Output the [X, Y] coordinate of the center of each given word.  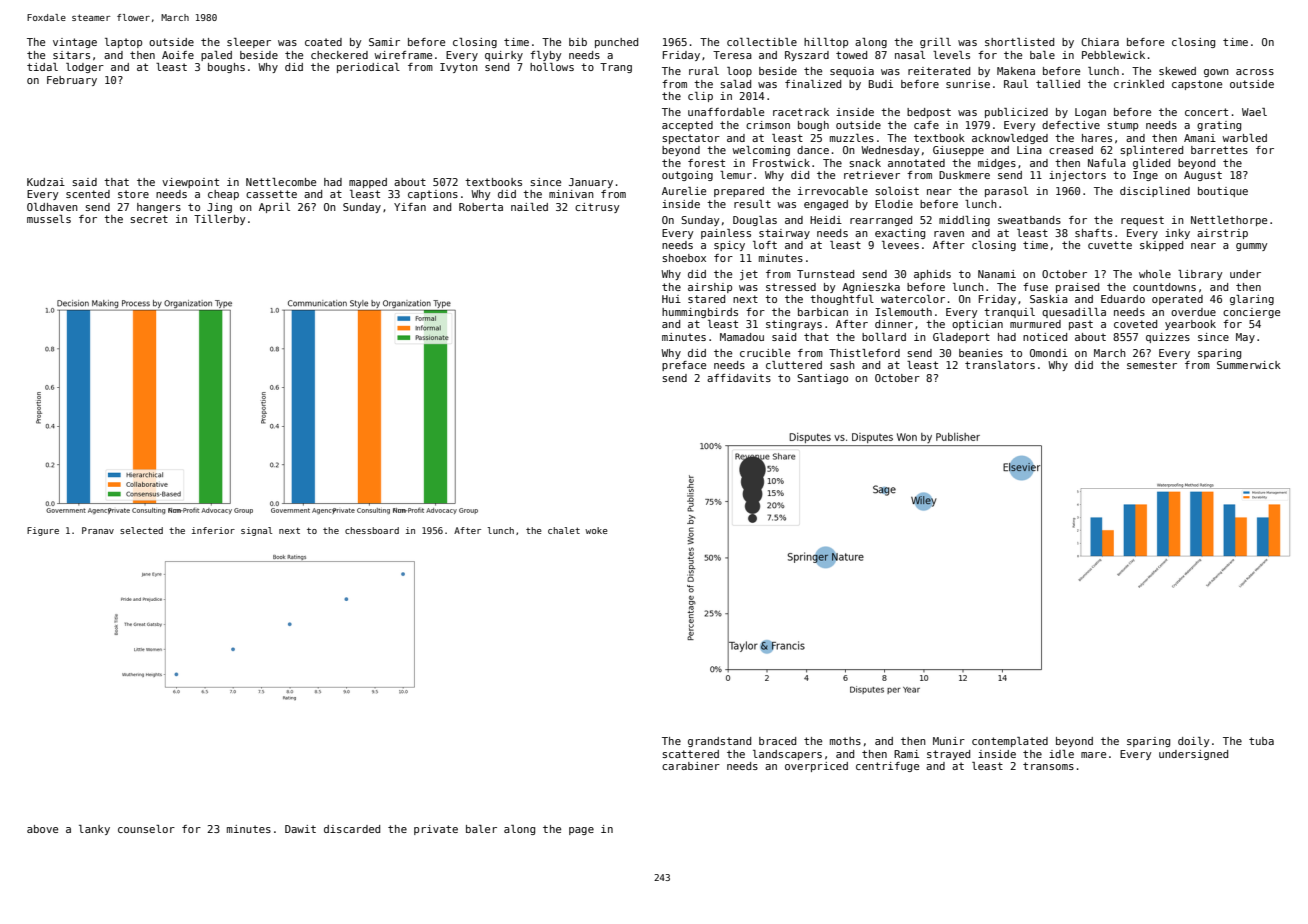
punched [616, 43]
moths [845, 741]
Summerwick [1249, 365]
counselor [146, 829]
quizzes [1168, 338]
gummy [1251, 247]
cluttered [794, 365]
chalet [564, 530]
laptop [123, 43]
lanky [94, 830]
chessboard [372, 530]
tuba [1261, 741]
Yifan [410, 207]
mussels [49, 219]
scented [88, 194]
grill [935, 43]
